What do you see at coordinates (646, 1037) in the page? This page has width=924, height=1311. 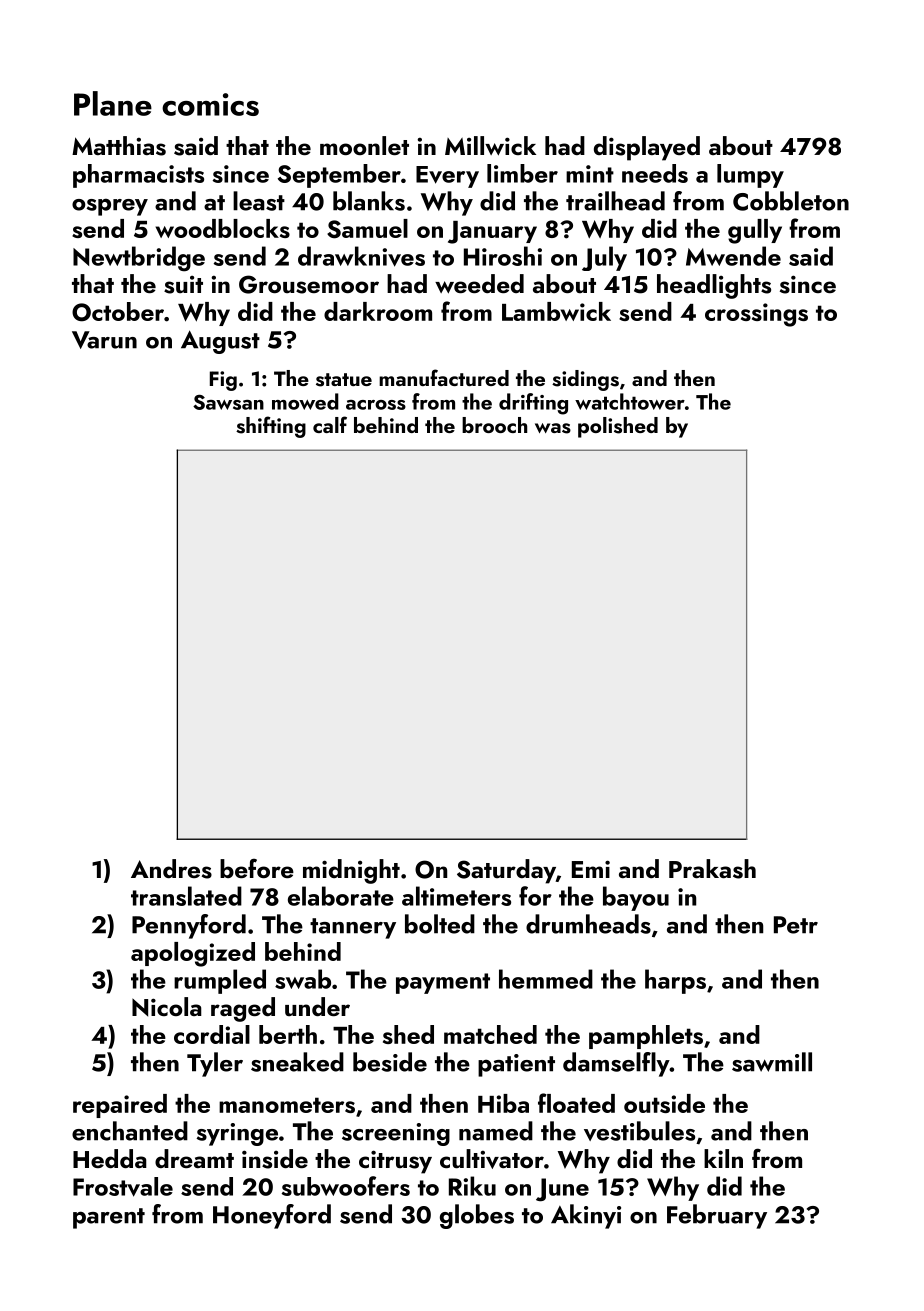 I see `pamphlets` at bounding box center [646, 1037].
